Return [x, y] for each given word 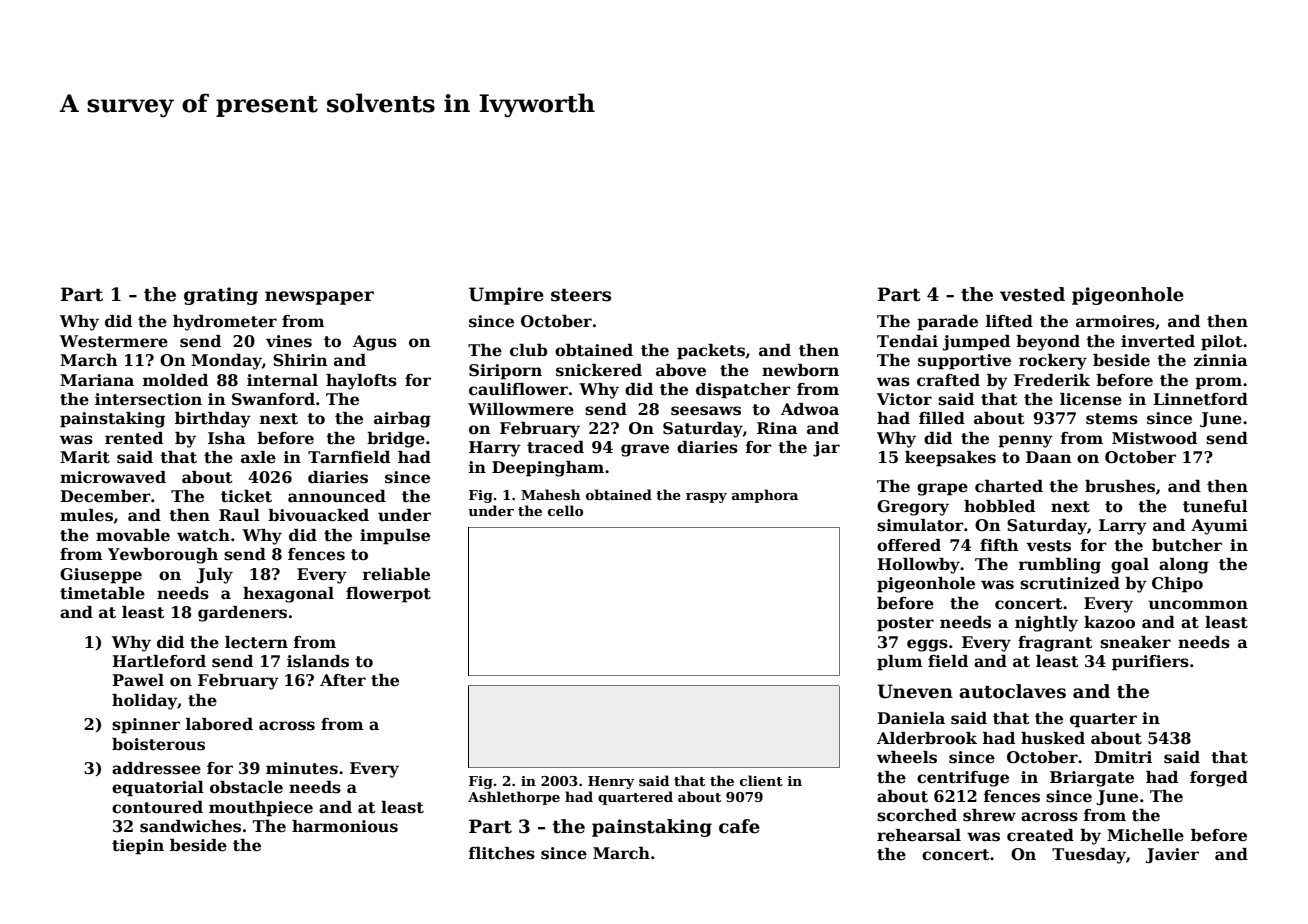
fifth [999, 545]
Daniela [911, 718]
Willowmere [521, 409]
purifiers [1150, 663]
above [681, 370]
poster [905, 624]
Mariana [97, 380]
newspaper [319, 298]
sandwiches [190, 826]
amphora [765, 496]
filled [942, 418]
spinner [146, 726]
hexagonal [288, 595]
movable [133, 535]
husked [1053, 738]
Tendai [907, 341]
